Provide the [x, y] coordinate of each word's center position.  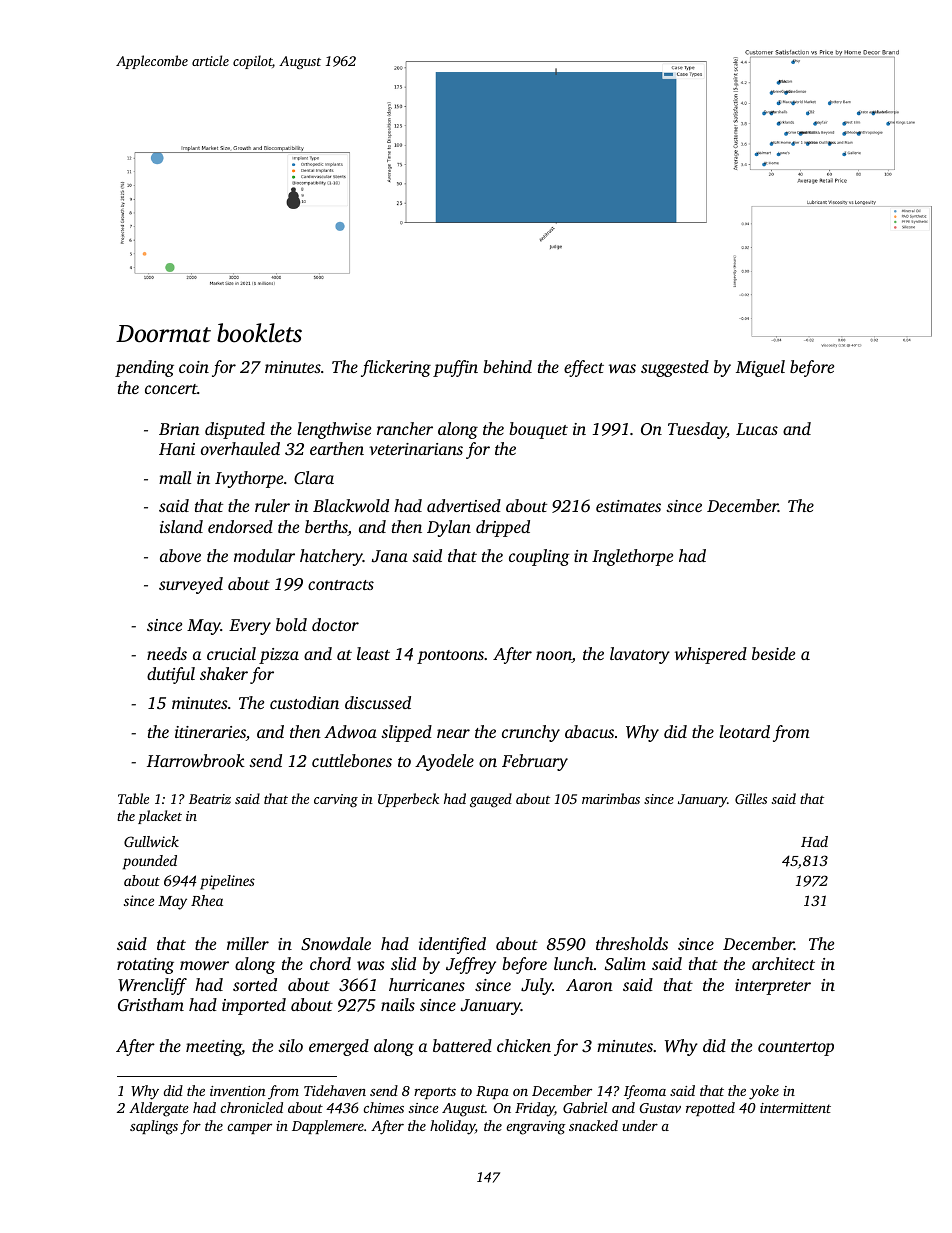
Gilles [751, 798]
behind [507, 366]
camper [249, 1129]
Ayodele [444, 762]
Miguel [760, 368]
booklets [259, 333]
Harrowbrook [196, 760]
